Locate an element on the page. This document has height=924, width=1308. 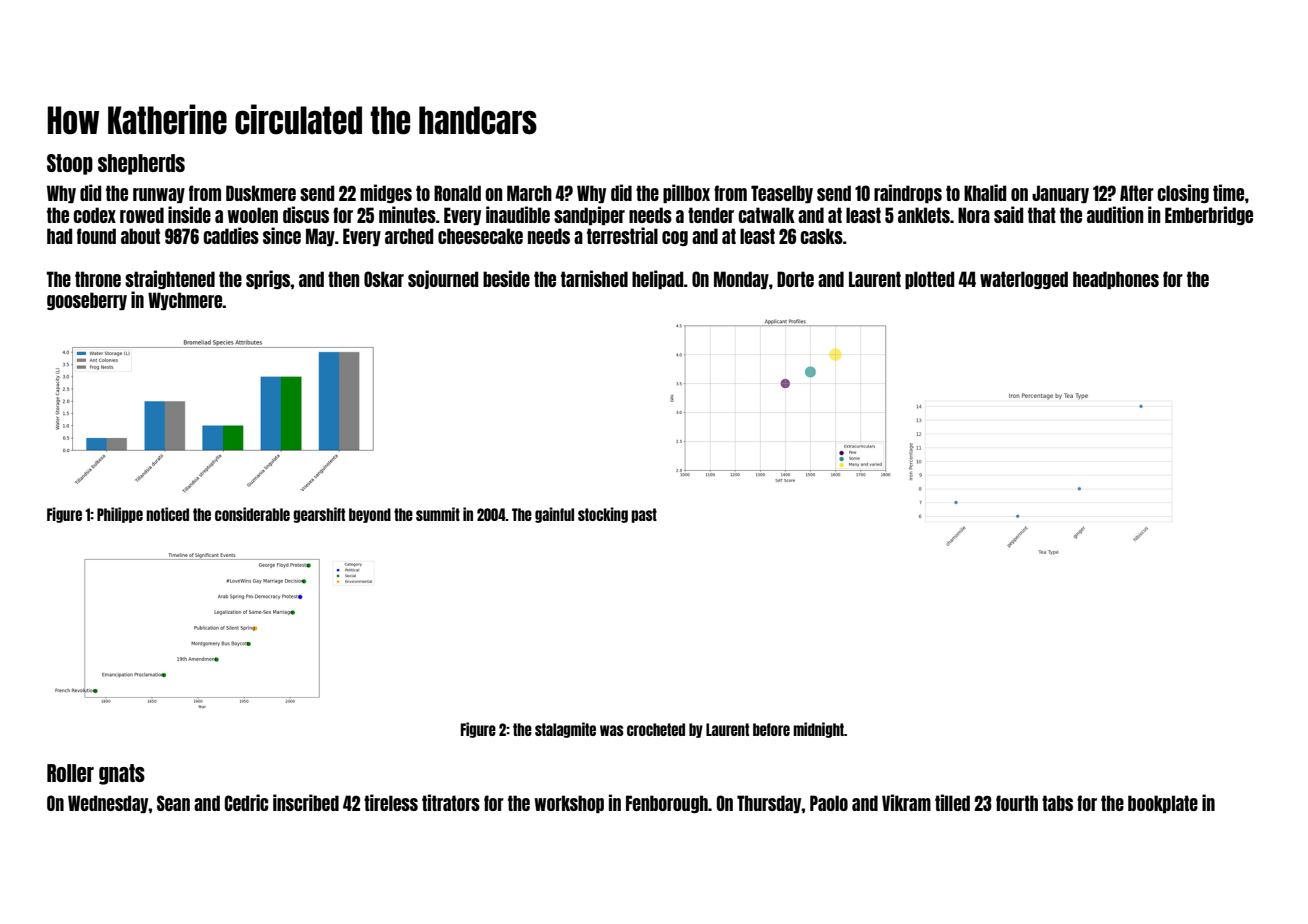
Ronald is located at coordinates (457, 193).
